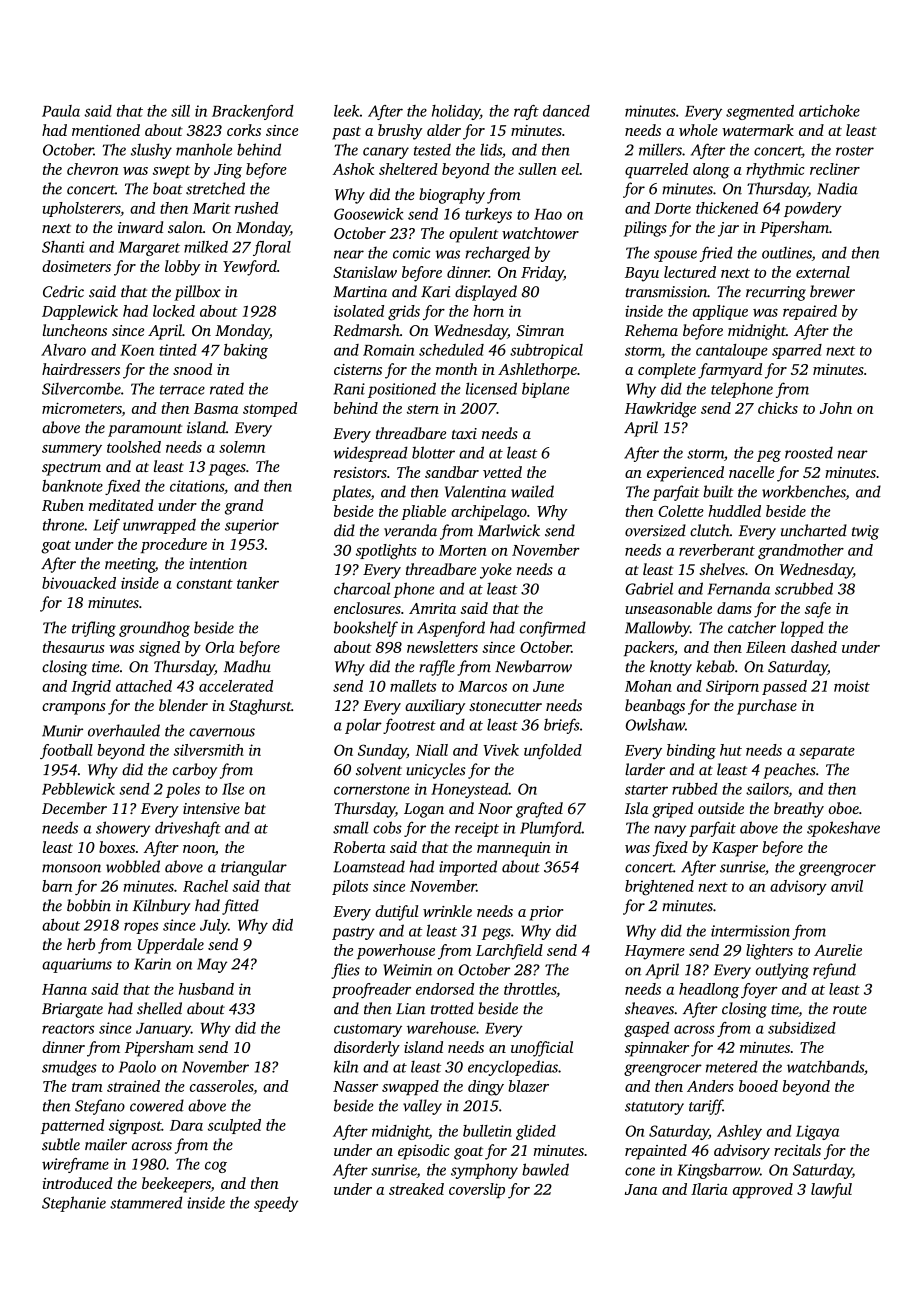 The width and height of the page is (924, 1308). I want to click on applique, so click(720, 312).
